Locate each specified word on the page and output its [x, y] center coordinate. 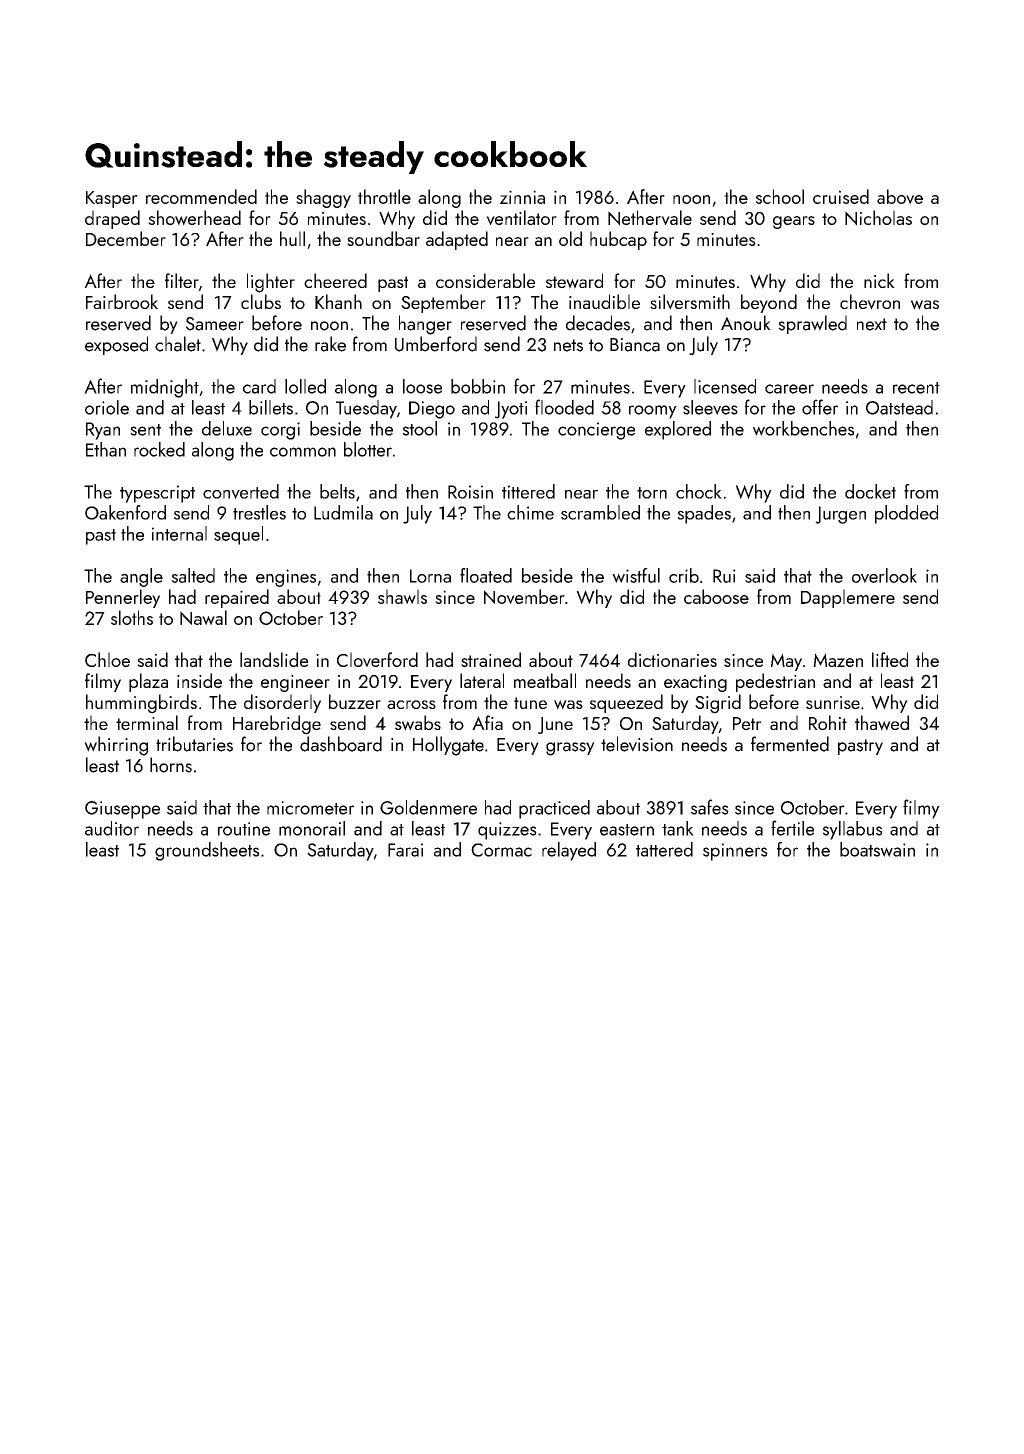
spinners [735, 852]
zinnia [522, 197]
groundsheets [207, 851]
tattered [664, 849]
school [780, 196]
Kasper [112, 199]
